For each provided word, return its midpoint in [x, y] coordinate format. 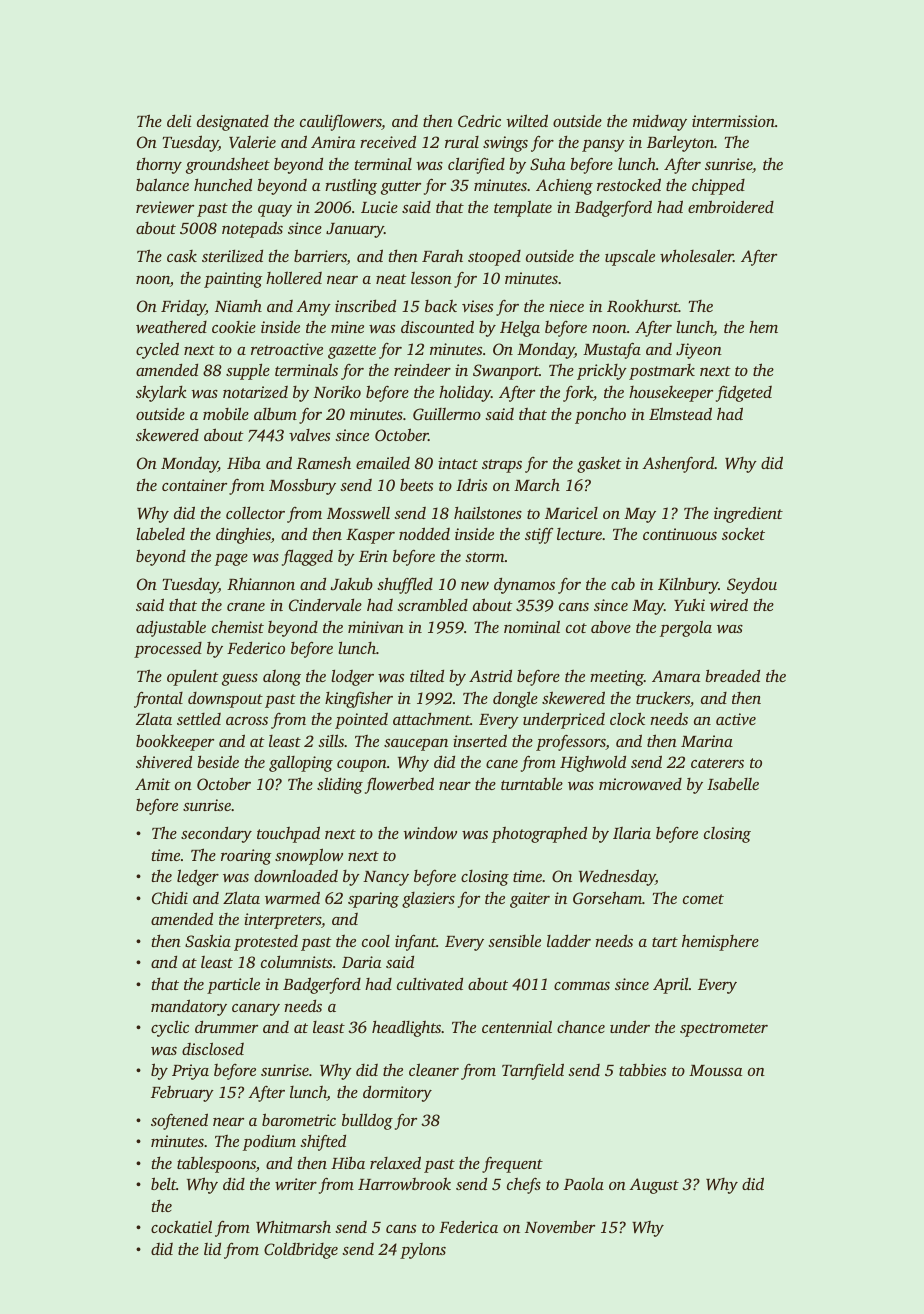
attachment [431, 718]
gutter [401, 188]
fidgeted [744, 393]
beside [218, 761]
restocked [629, 184]
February [182, 1094]
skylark [161, 393]
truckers [663, 697]
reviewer [165, 207]
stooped [494, 258]
